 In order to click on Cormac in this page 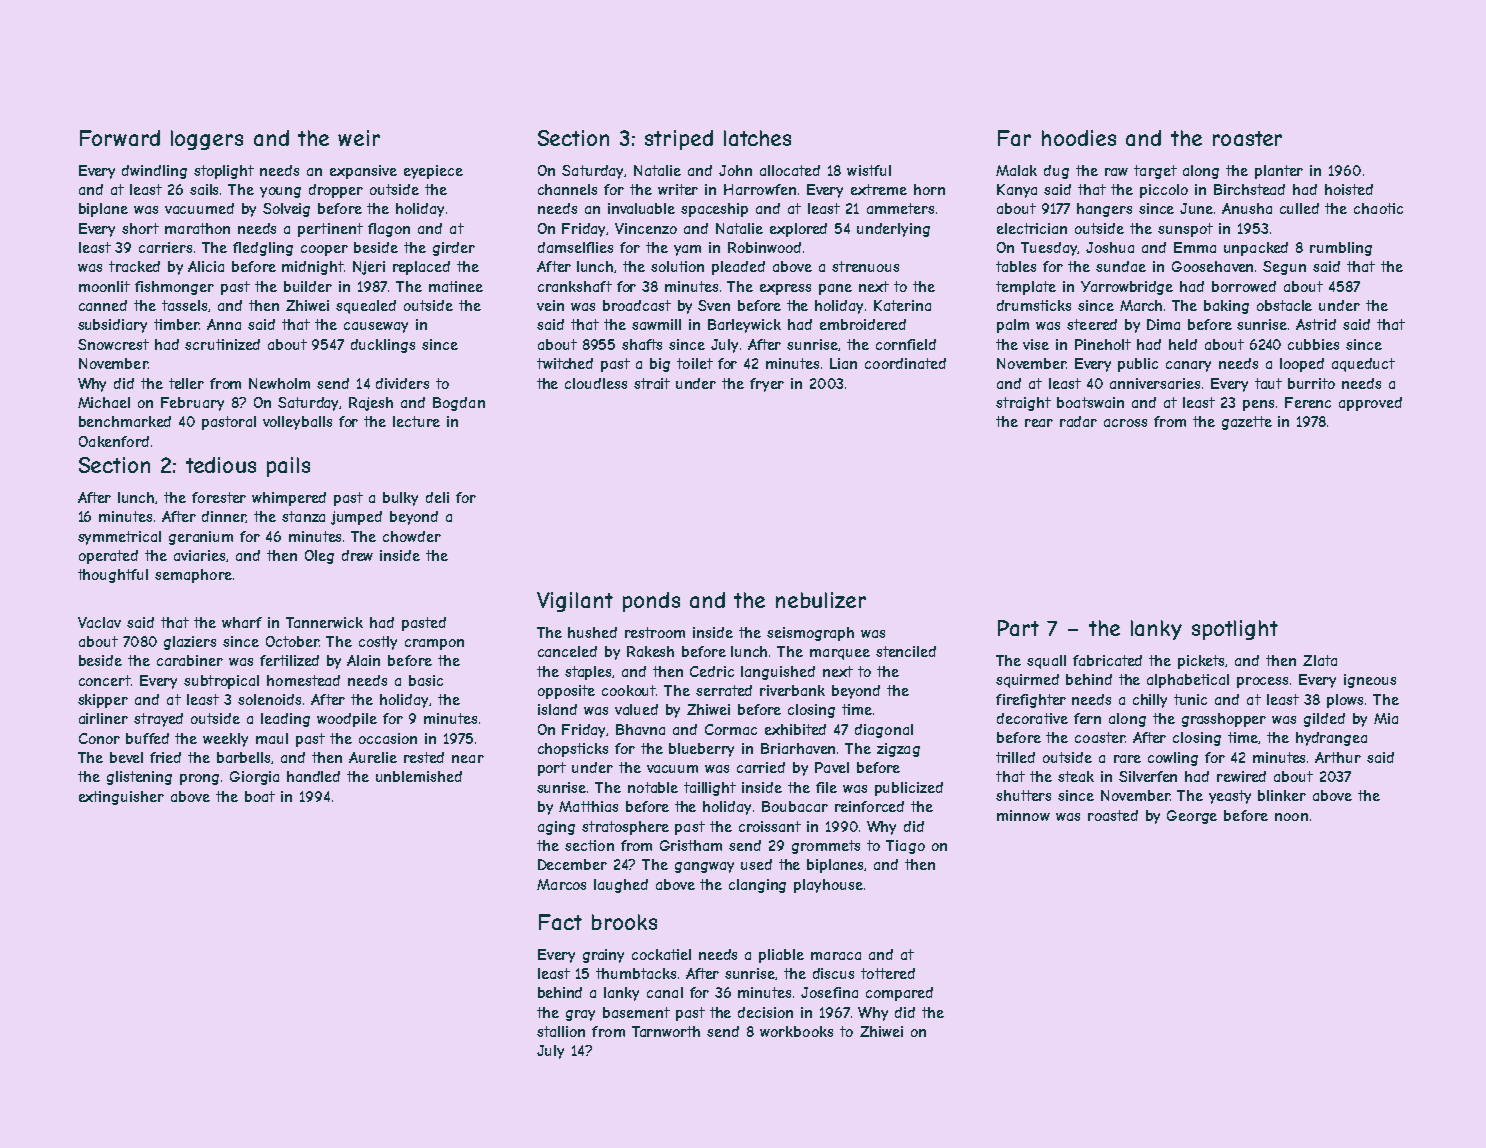, I will do `click(731, 729)`.
